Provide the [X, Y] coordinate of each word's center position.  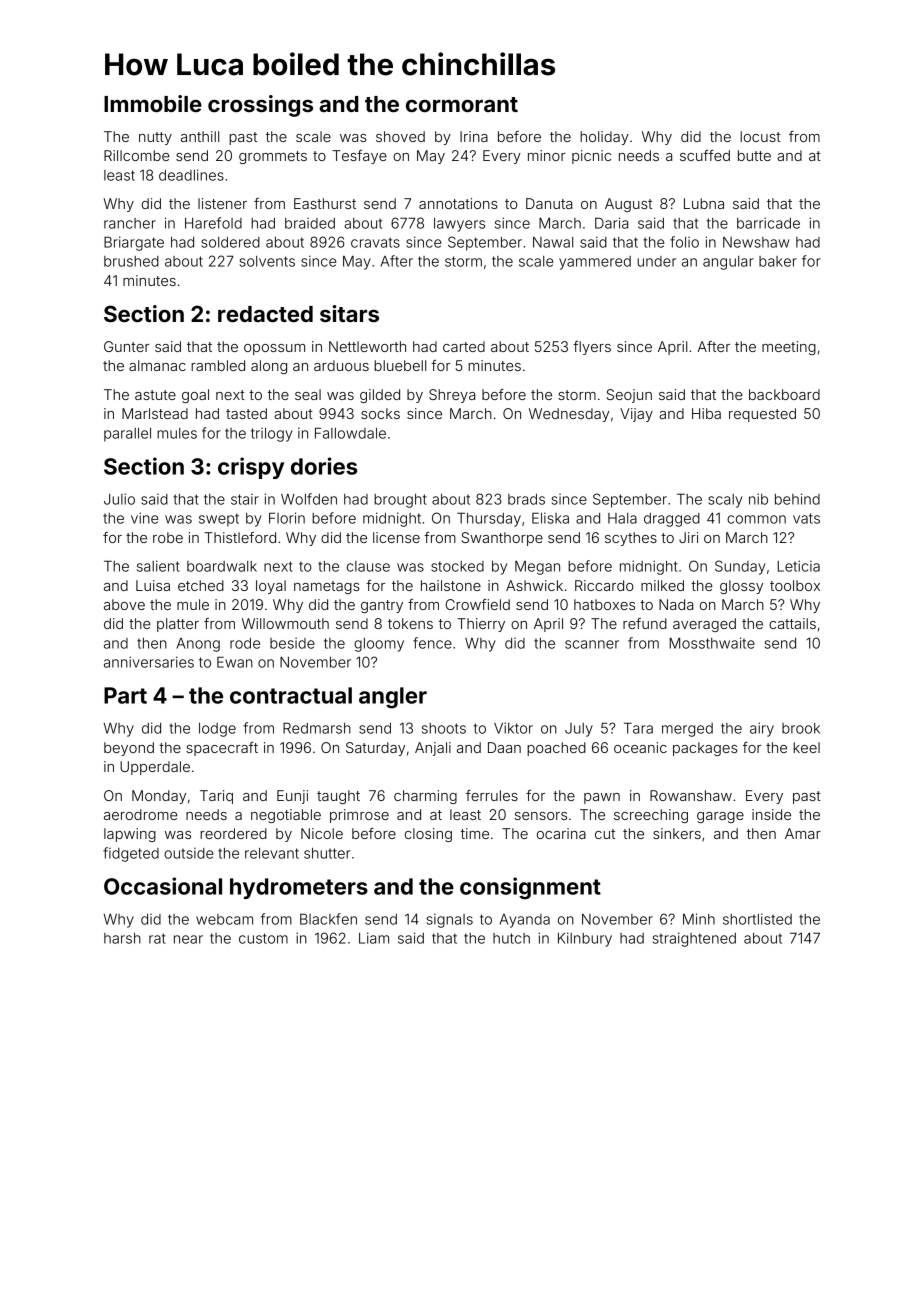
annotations [458, 203]
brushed [131, 261]
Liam [374, 938]
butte [754, 155]
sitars [349, 313]
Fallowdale [350, 433]
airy [762, 729]
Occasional [163, 886]
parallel [127, 435]
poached [556, 749]
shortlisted [757, 919]
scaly [725, 501]
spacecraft [222, 749]
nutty [155, 138]
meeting [789, 348]
